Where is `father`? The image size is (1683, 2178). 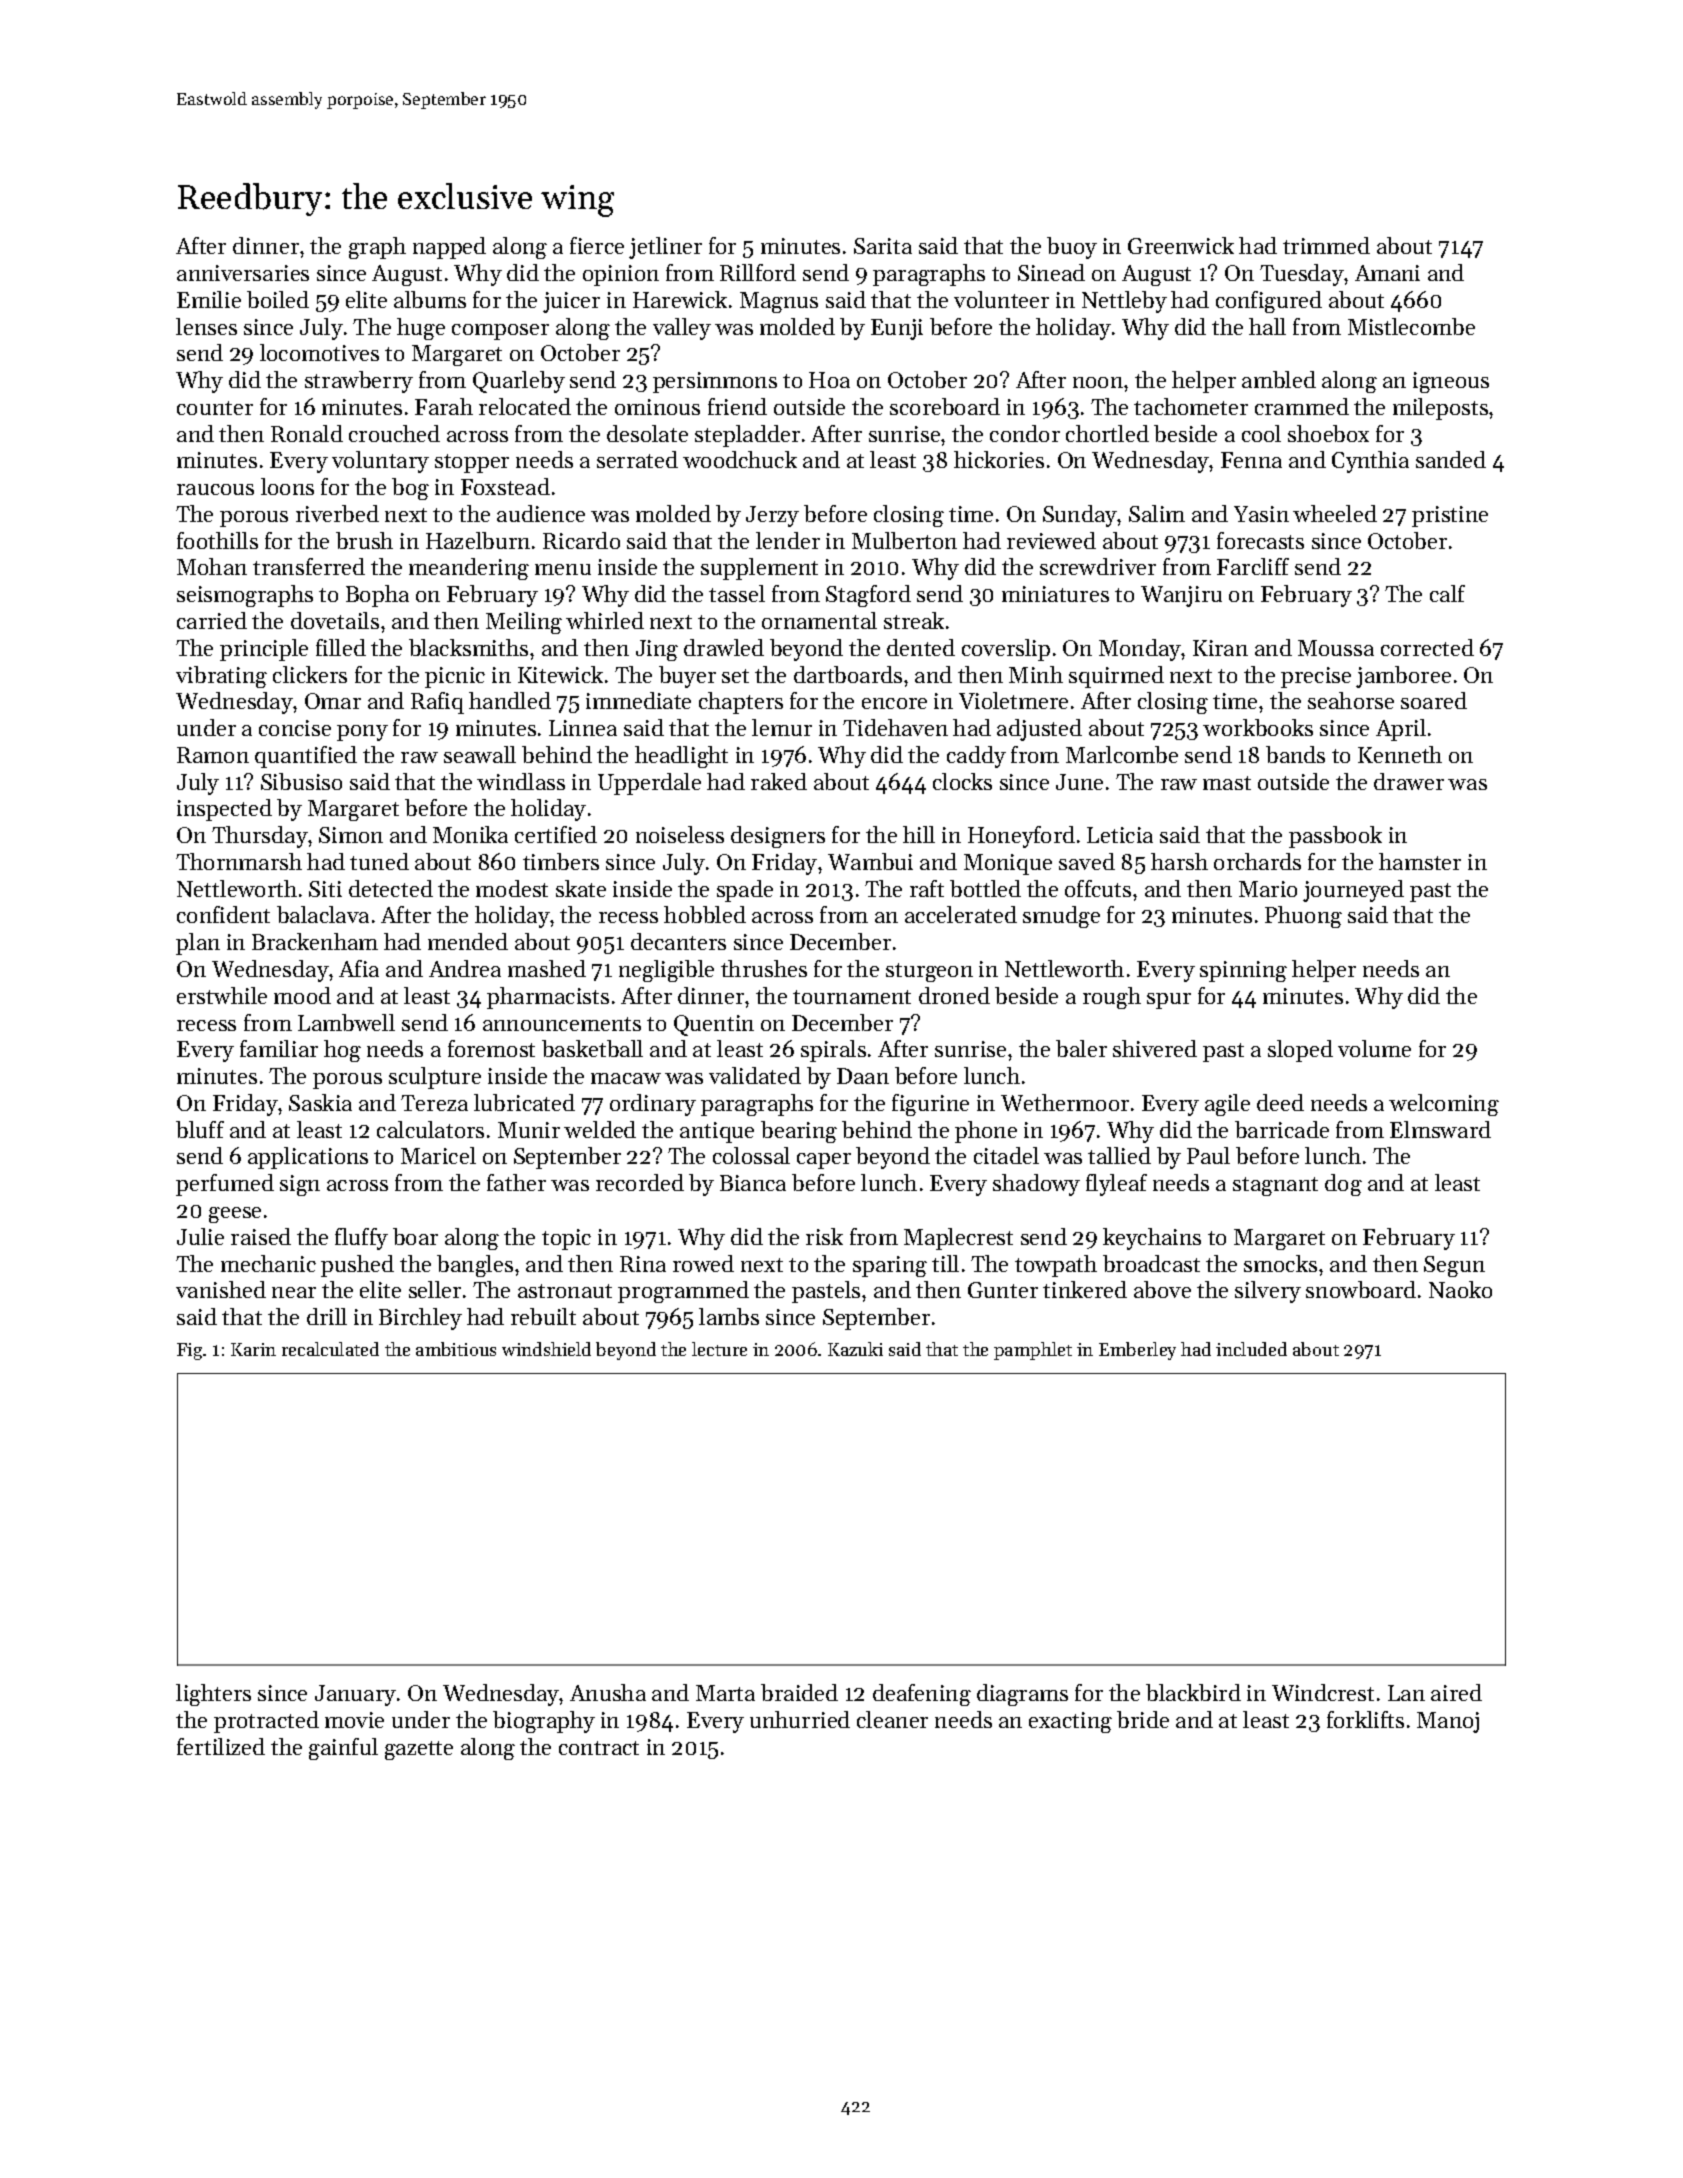
father is located at coordinates (516, 1182).
